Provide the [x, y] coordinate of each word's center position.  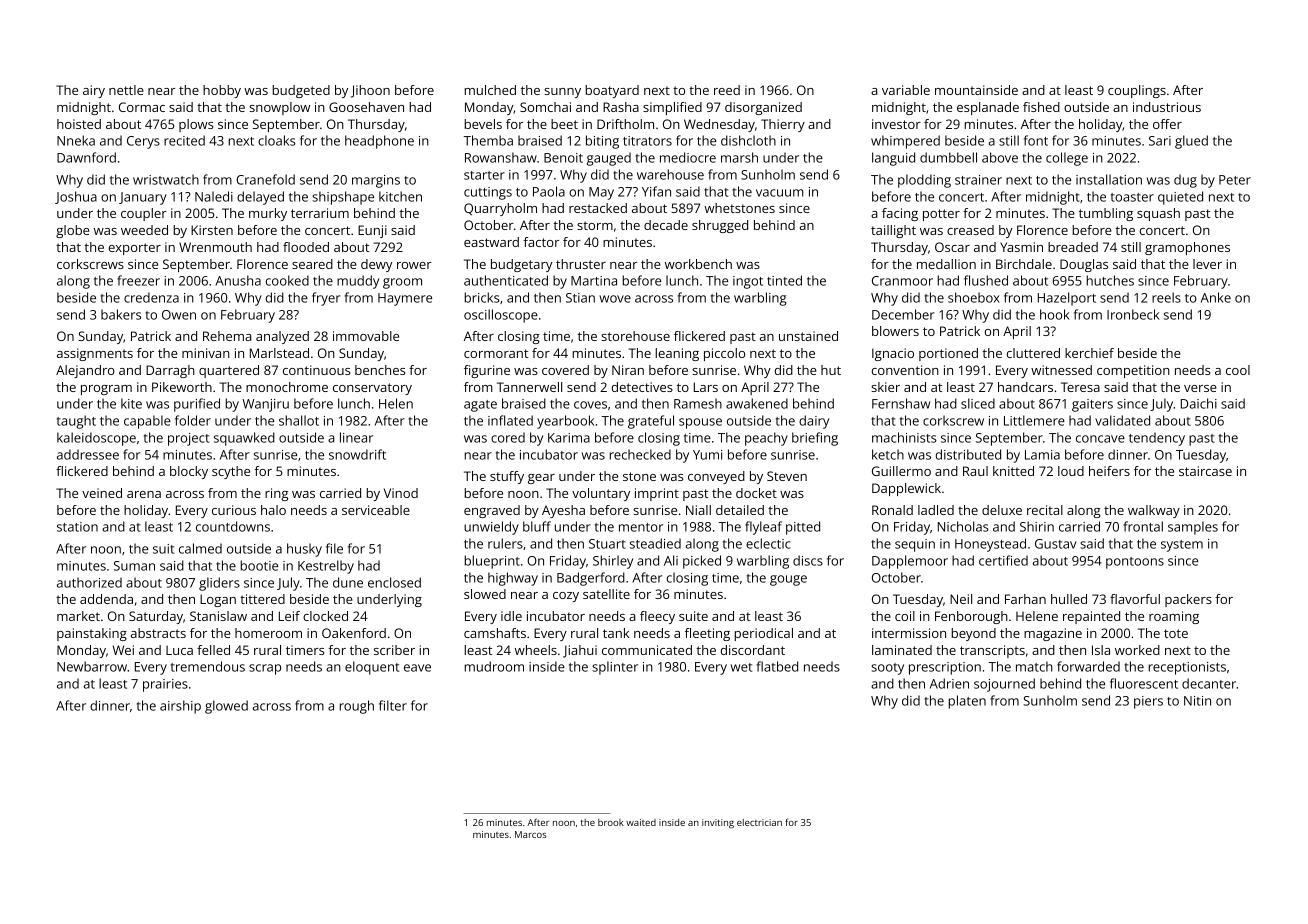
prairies [165, 685]
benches [380, 370]
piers [1148, 702]
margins [376, 181]
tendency [1157, 439]
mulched [490, 90]
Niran [628, 370]
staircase [1205, 471]
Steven [787, 476]
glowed [226, 707]
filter [393, 705]
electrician [759, 822]
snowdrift [357, 454]
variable [906, 90]
